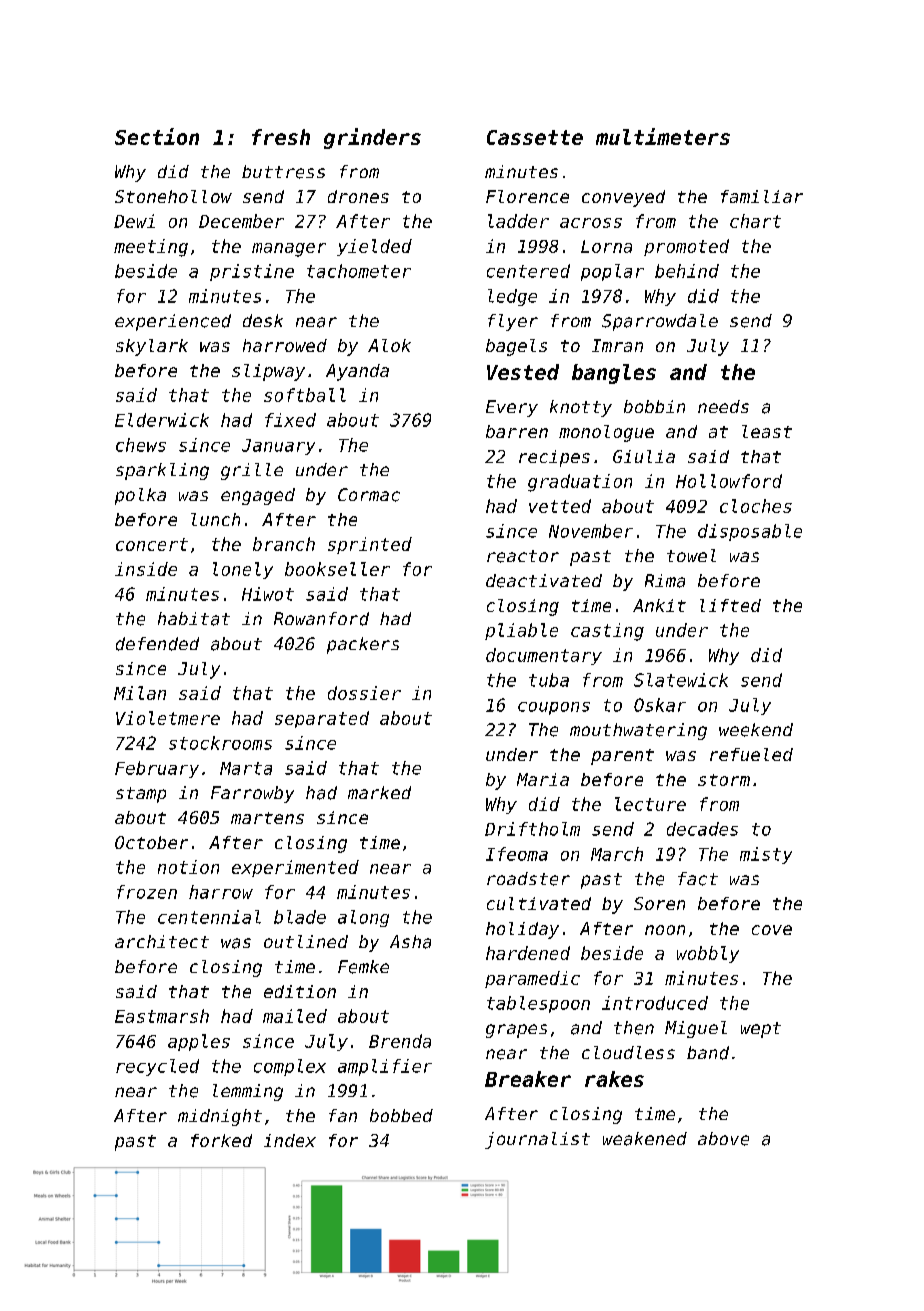  What do you see at coordinates (650, 804) in the page?
I see `lecture` at bounding box center [650, 804].
